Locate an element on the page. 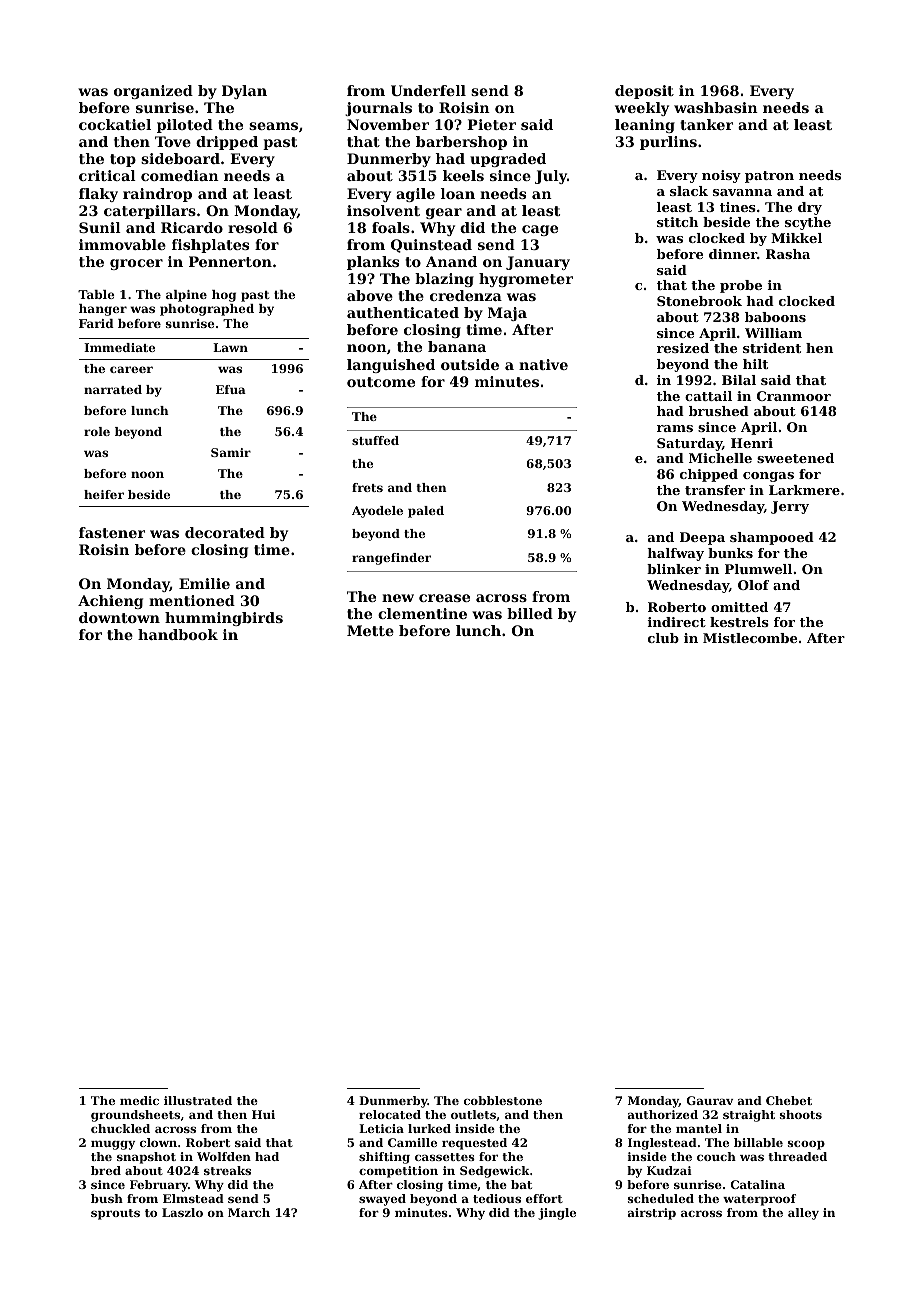  November is located at coordinates (388, 124).
